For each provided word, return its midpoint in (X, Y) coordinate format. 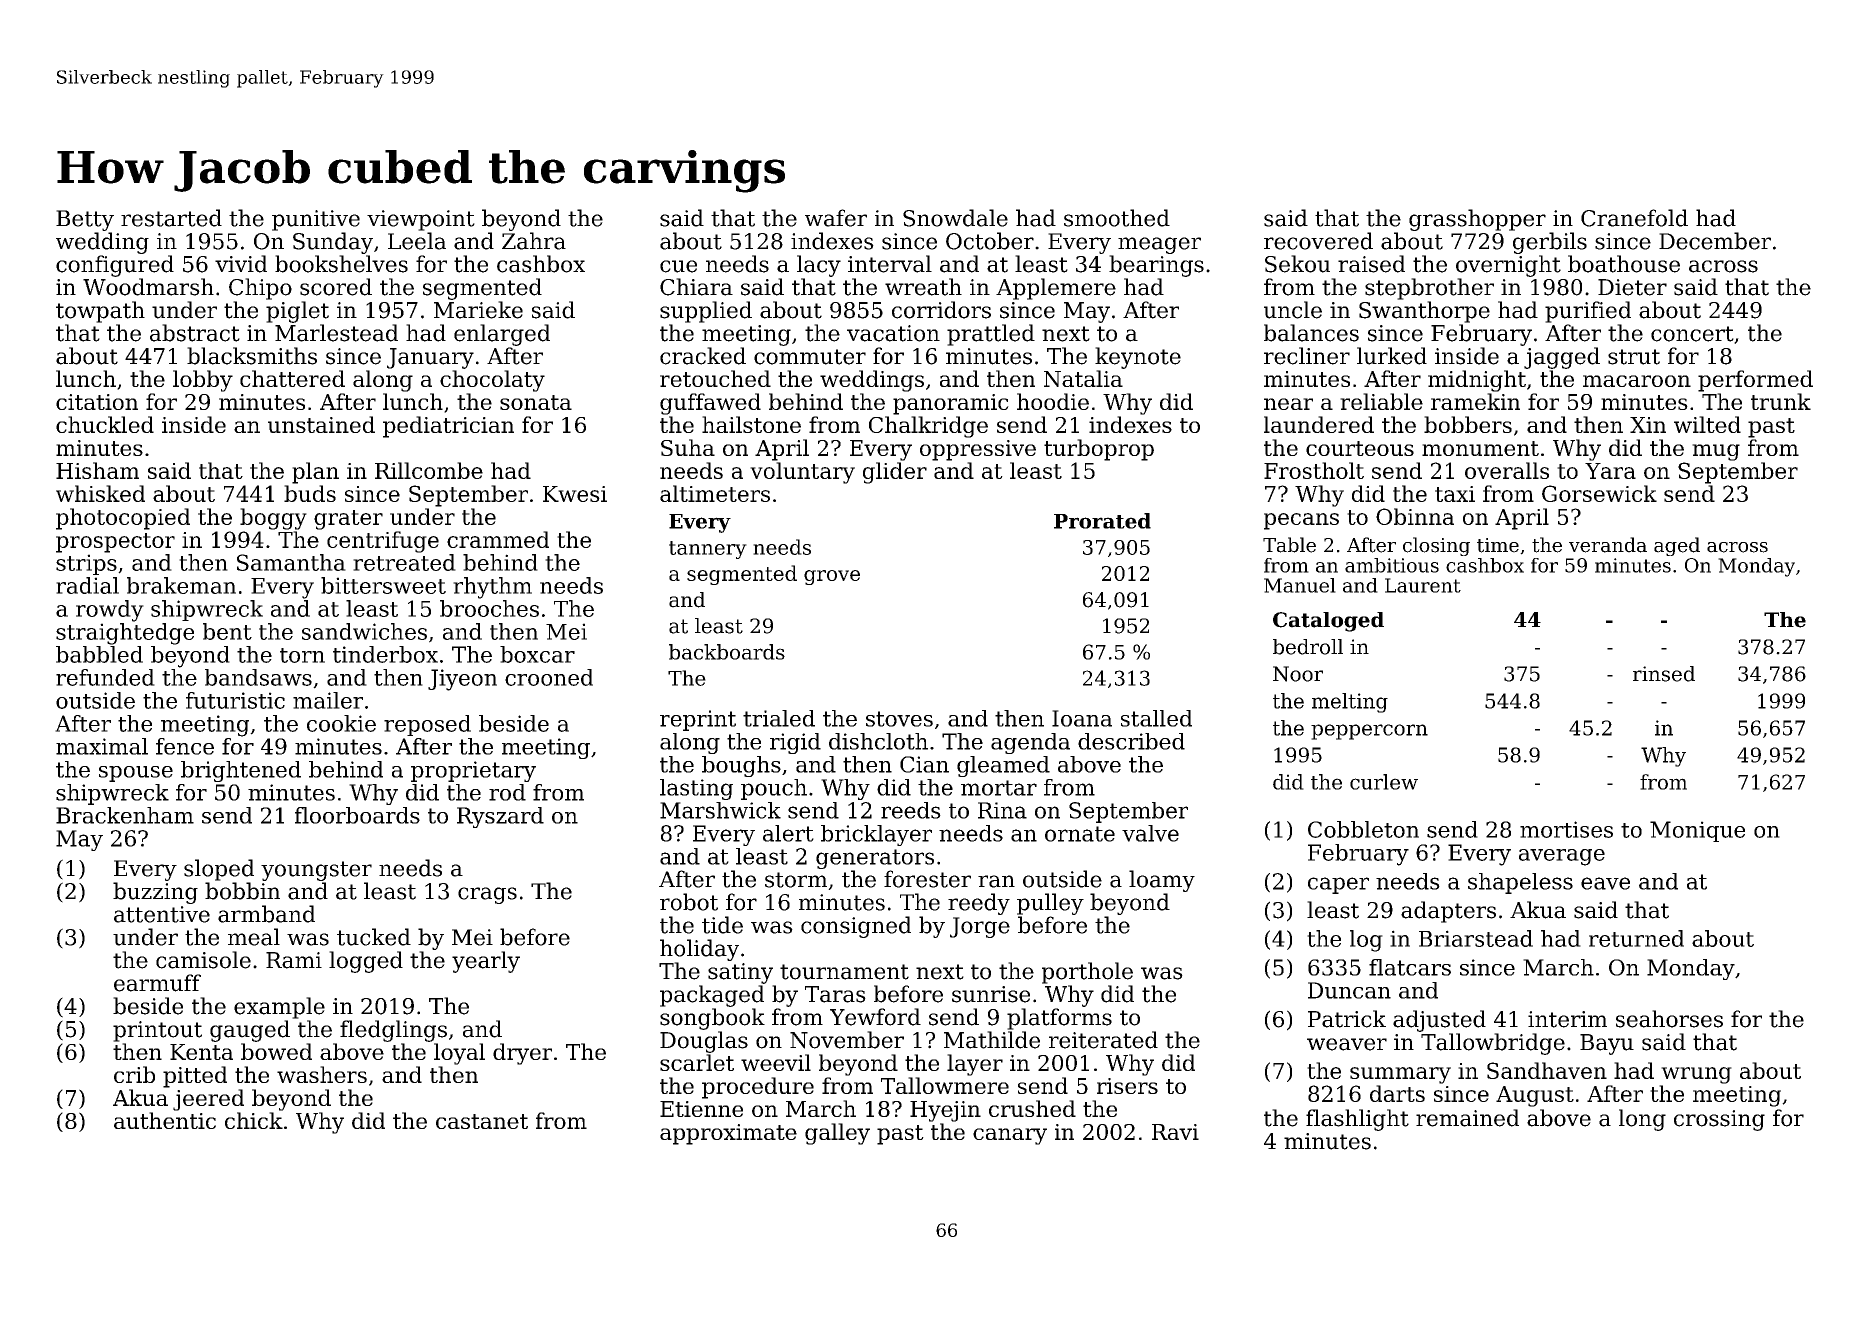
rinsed (1664, 674)
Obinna (1415, 516)
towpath (100, 312)
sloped (219, 870)
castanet (482, 1121)
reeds (911, 810)
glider (895, 473)
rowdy (110, 611)
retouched (715, 378)
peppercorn (1369, 732)
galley (837, 1134)
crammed (498, 539)
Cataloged (1328, 622)
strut (1634, 357)
